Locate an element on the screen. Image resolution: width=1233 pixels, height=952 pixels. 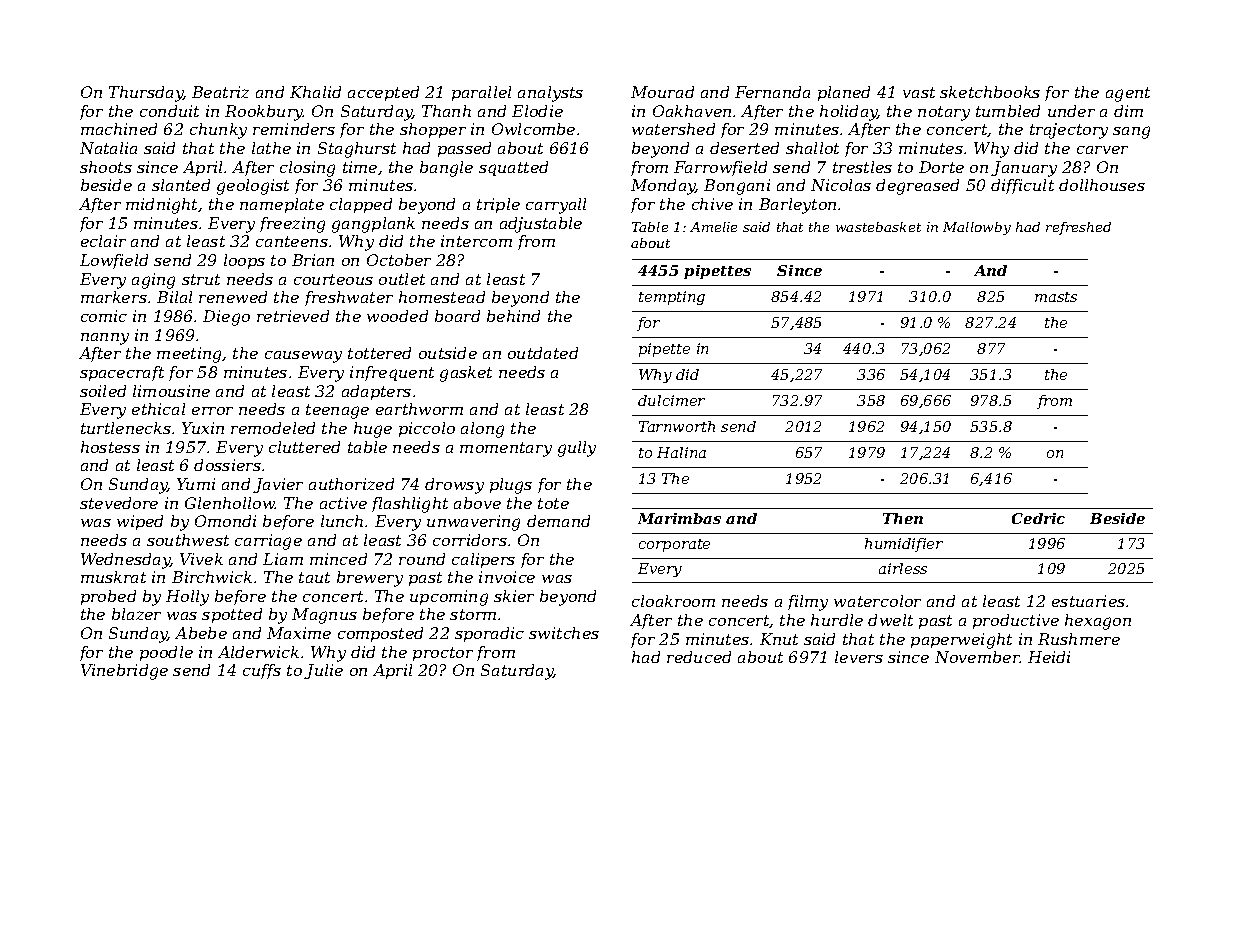
dossiers is located at coordinates (227, 465).
